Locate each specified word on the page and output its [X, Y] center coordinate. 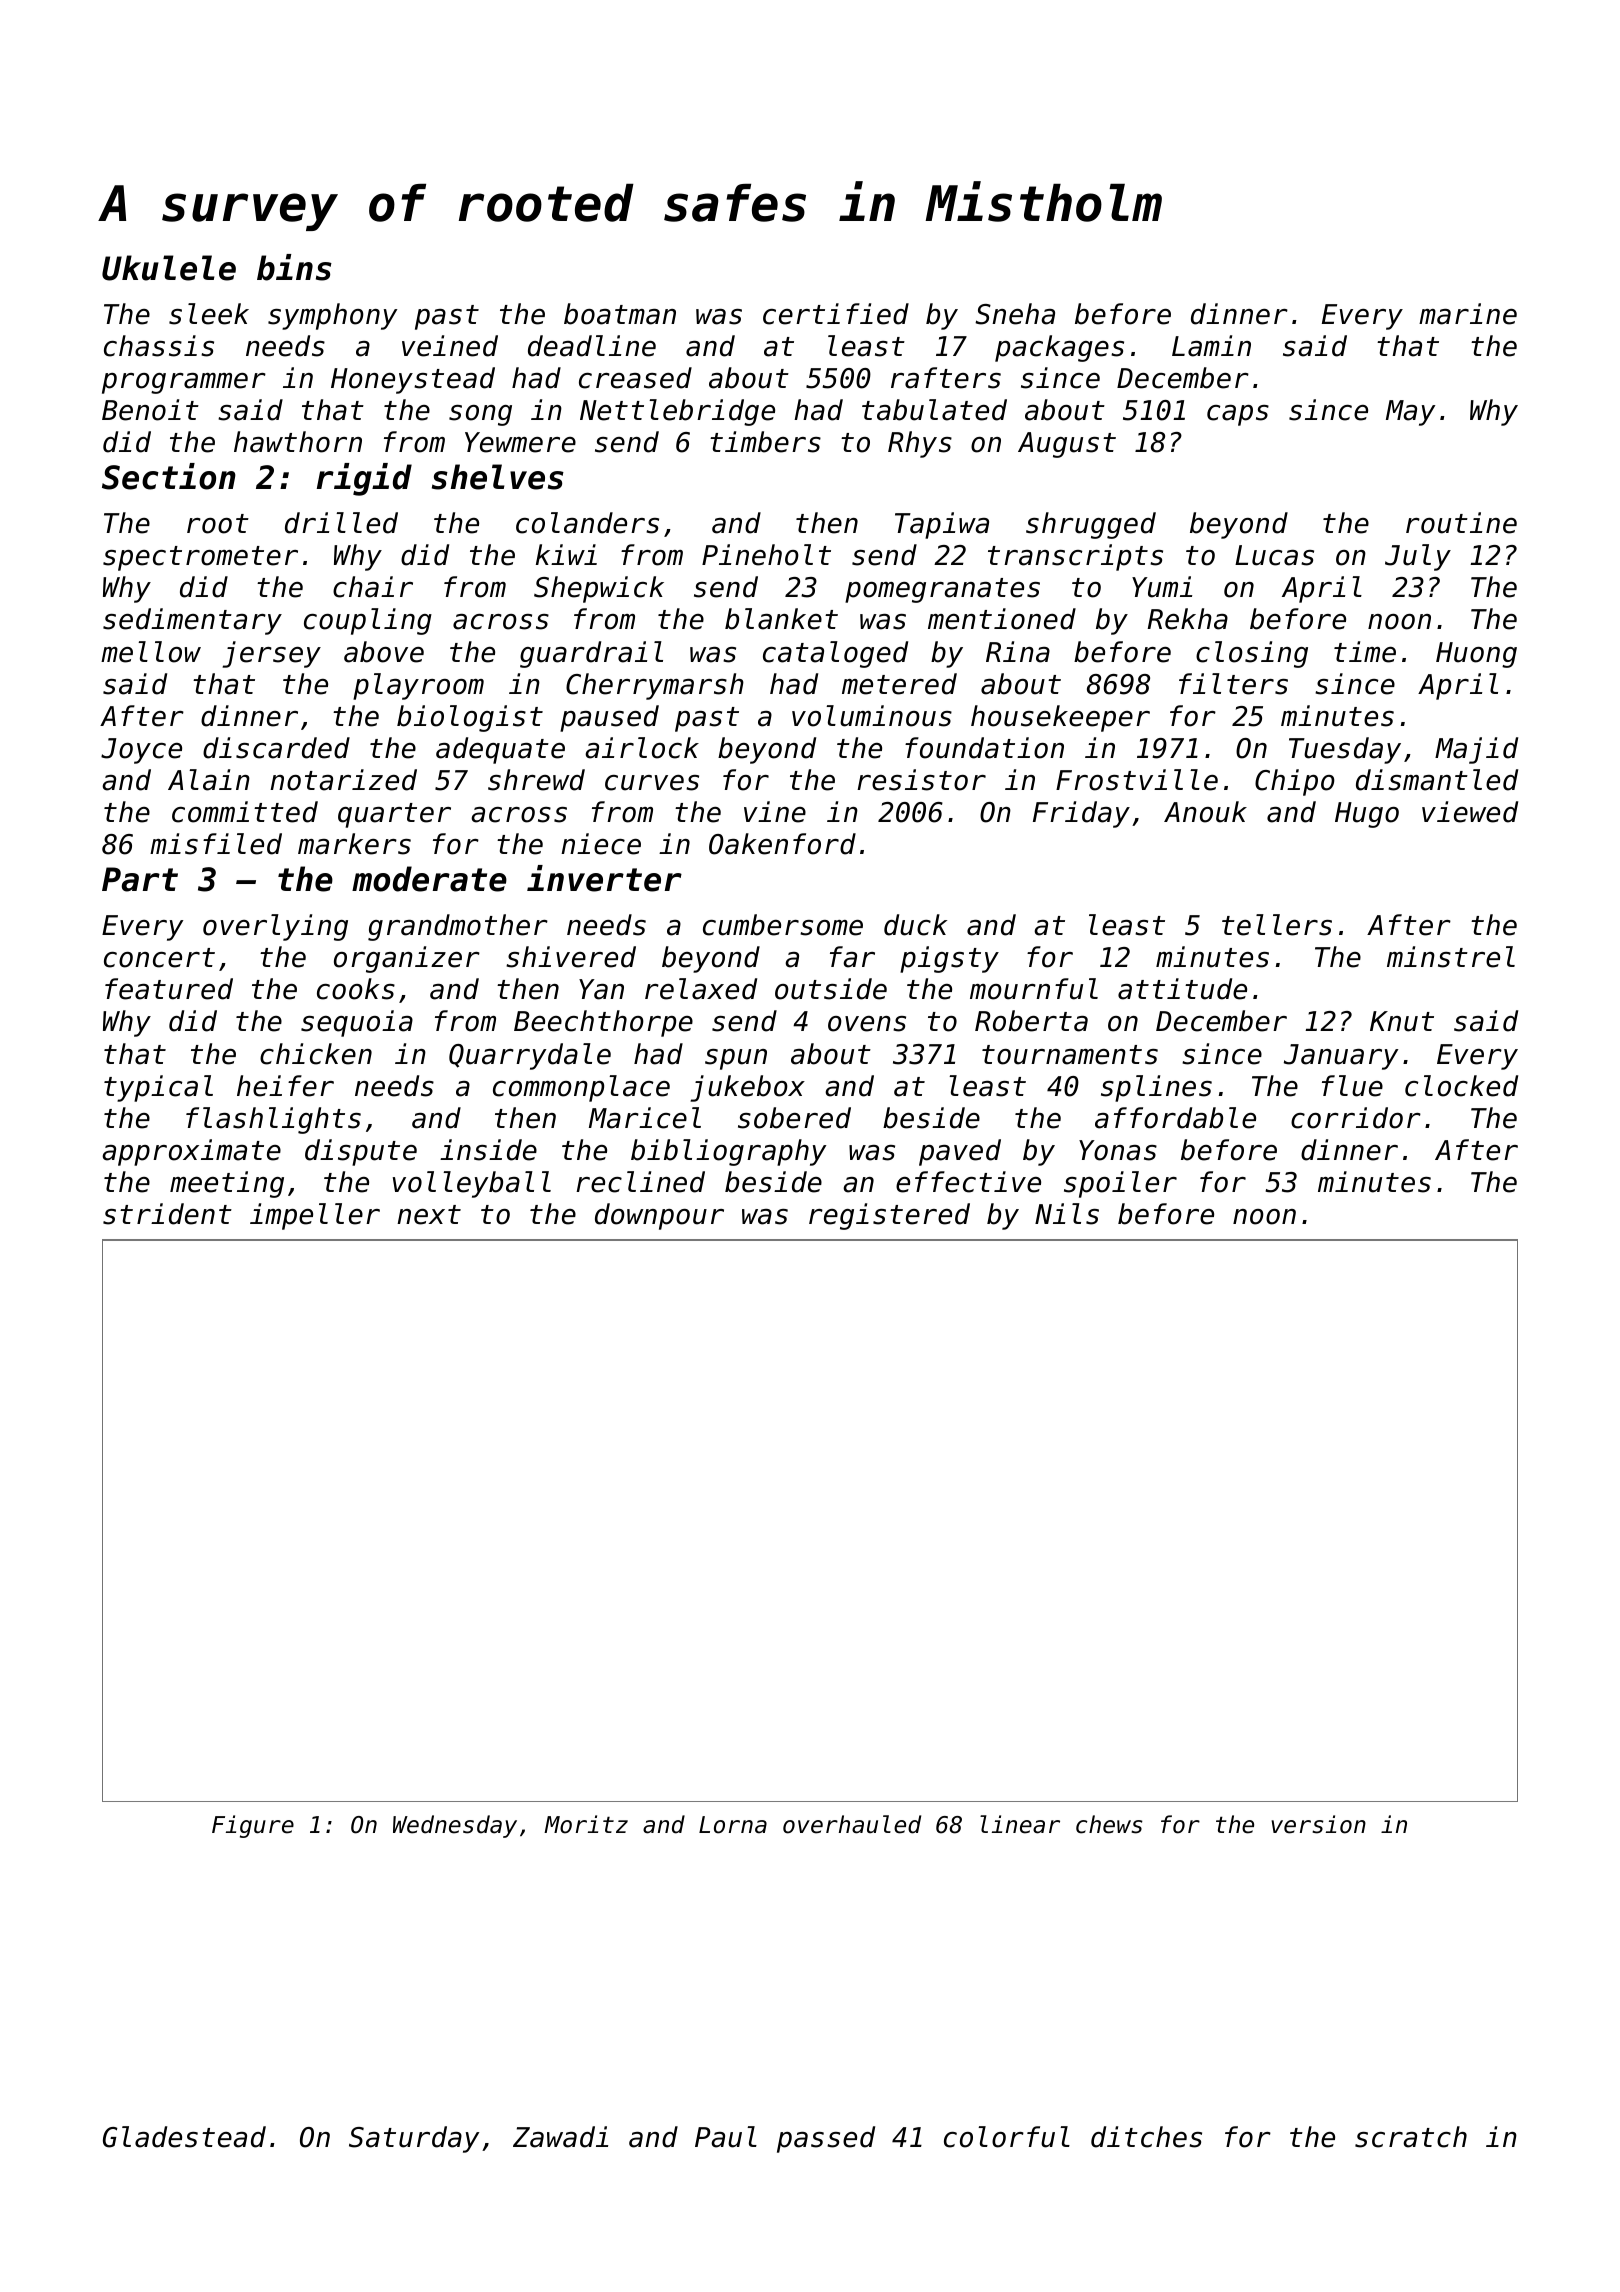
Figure [253, 1826]
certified [836, 314]
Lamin [1211, 346]
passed [826, 2139]
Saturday [414, 2139]
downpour [659, 1216]
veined [450, 346]
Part [140, 879]
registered [889, 1216]
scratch [1411, 2137]
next [429, 1215]
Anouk [1205, 812]
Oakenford [782, 844]
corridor [1356, 1118]
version [1318, 1824]
